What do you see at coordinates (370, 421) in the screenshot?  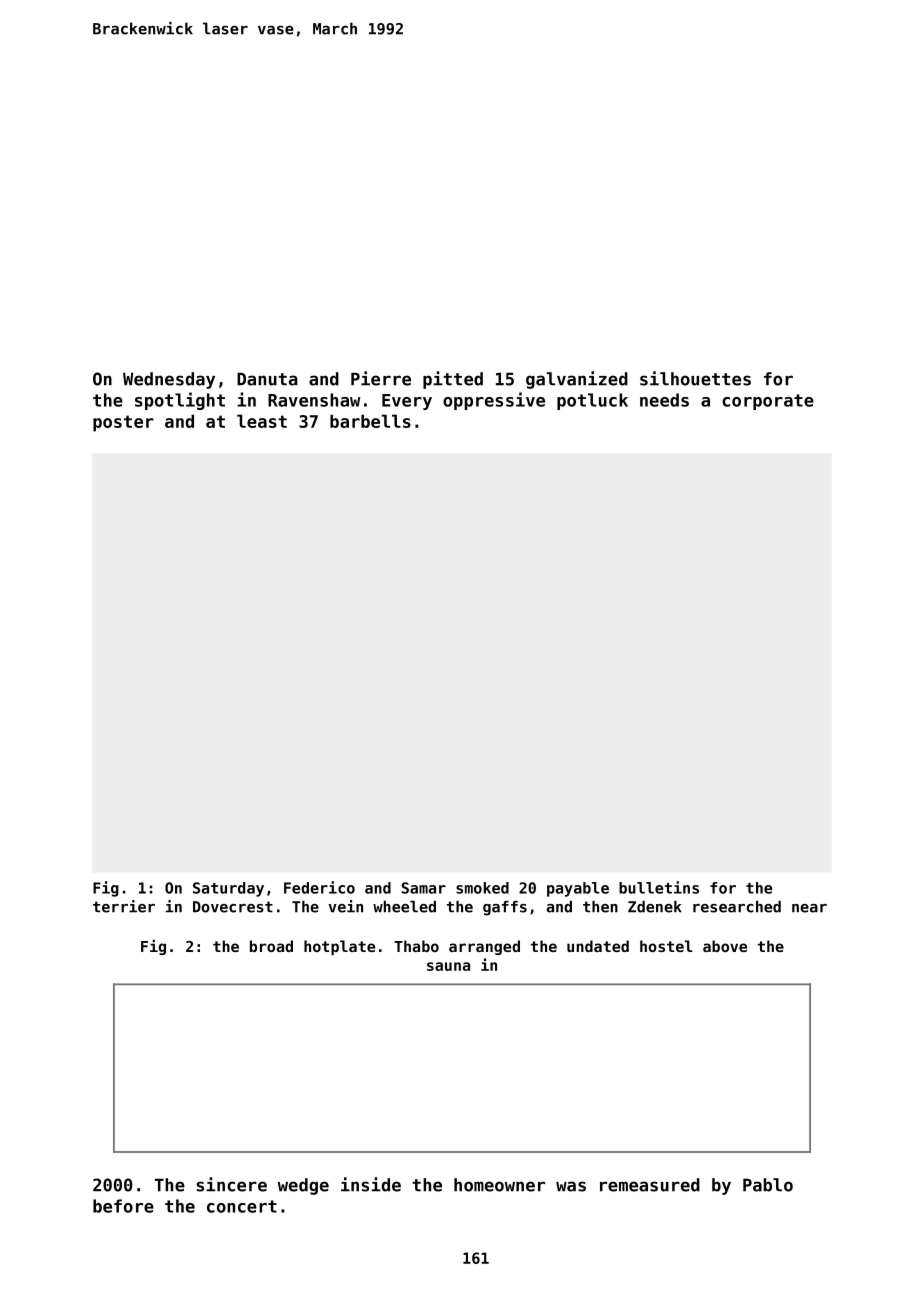 I see `barbells` at bounding box center [370, 421].
